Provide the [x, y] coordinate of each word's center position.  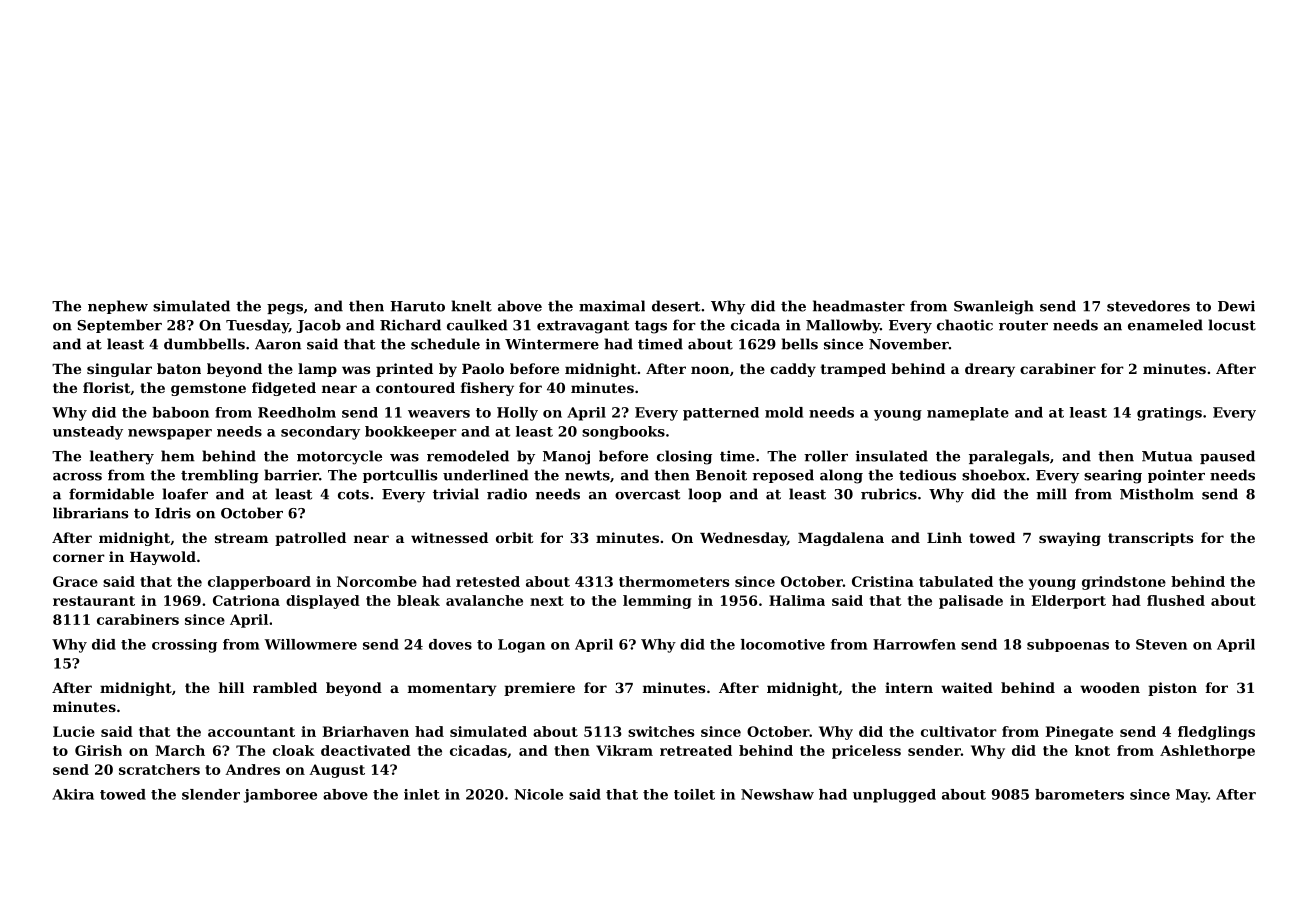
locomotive [783, 644]
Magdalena [841, 539]
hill [231, 687]
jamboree [280, 796]
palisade [971, 602]
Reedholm [297, 412]
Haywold [163, 558]
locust [1232, 325]
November [909, 344]
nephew [118, 307]
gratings [1169, 414]
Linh [944, 537]
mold [784, 412]
